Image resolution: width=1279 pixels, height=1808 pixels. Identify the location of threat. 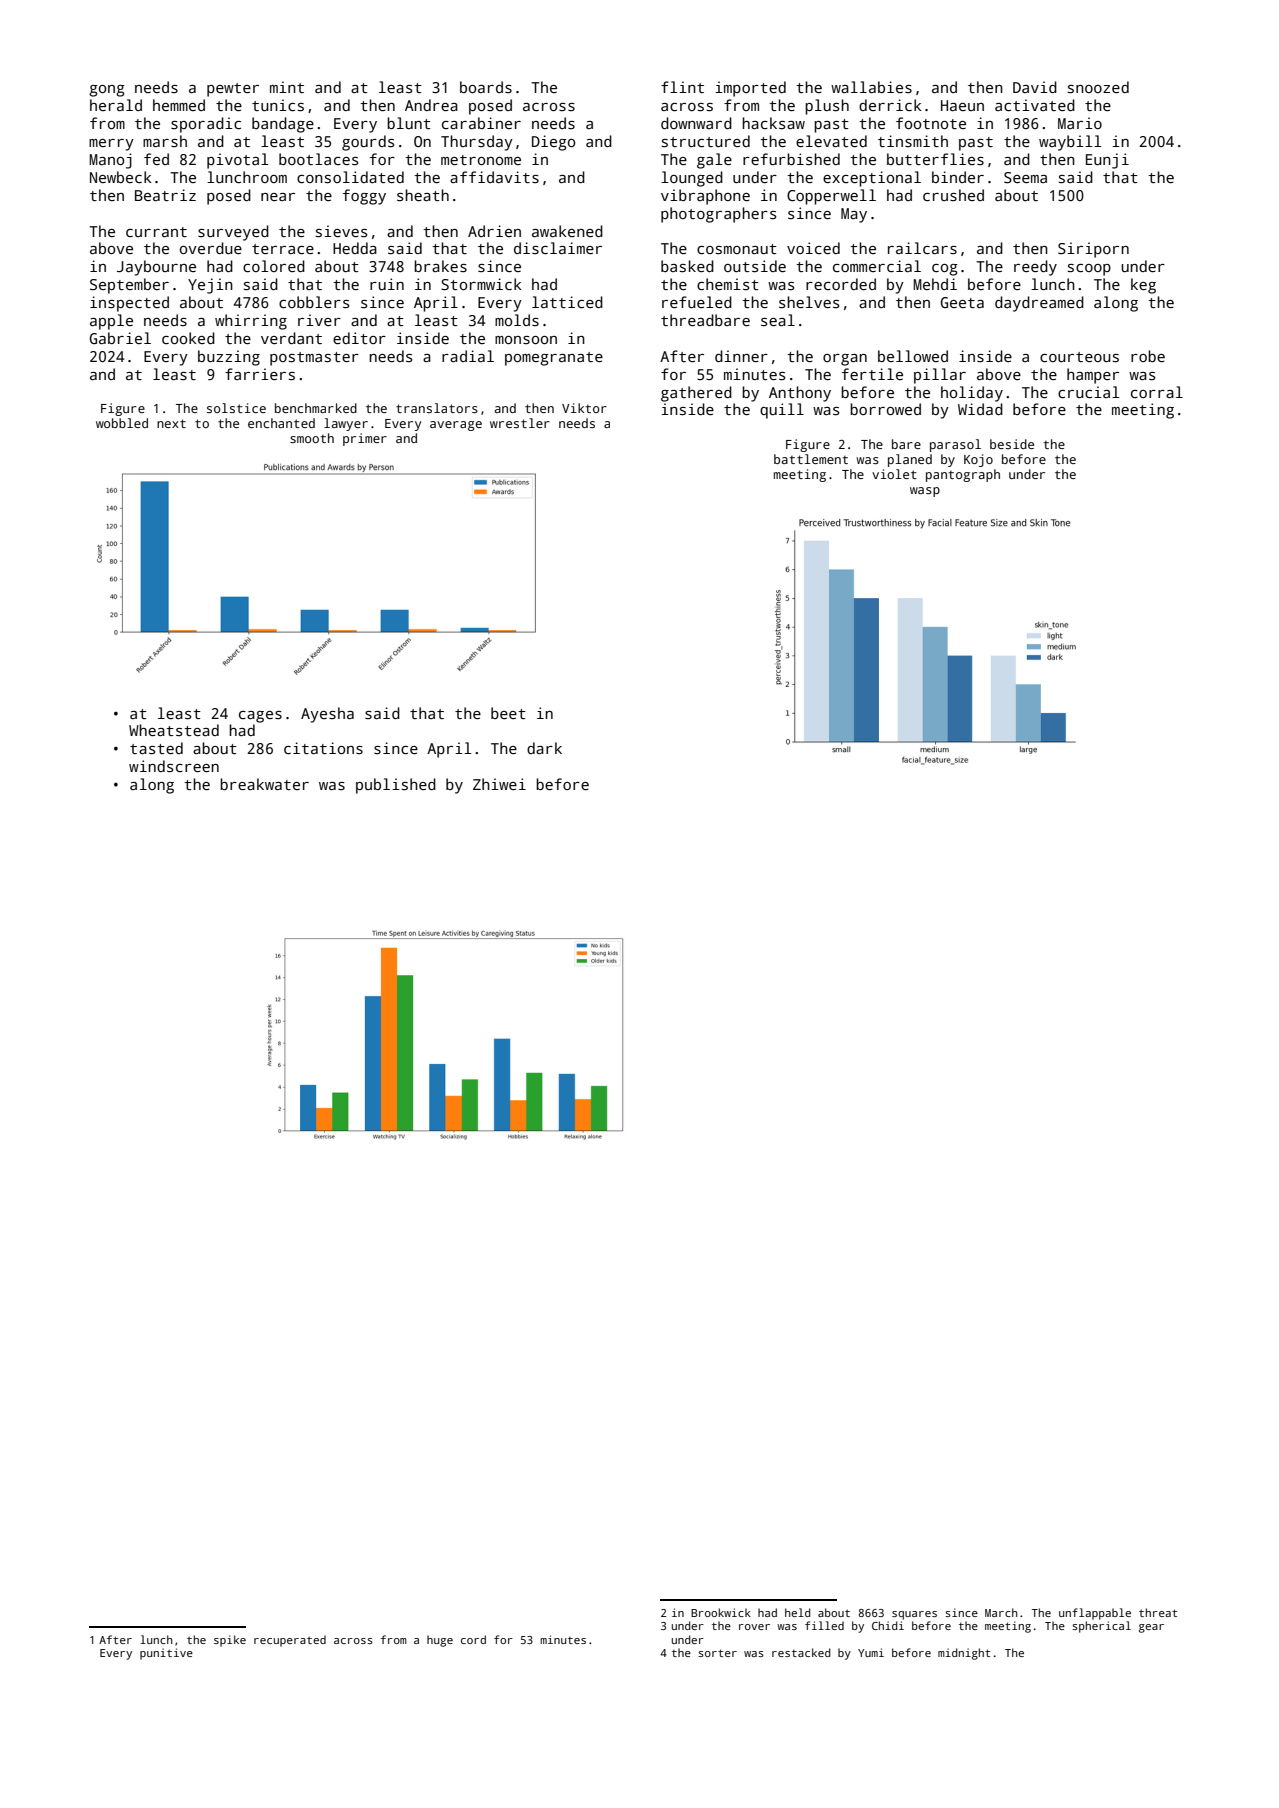
(1158, 1612).
